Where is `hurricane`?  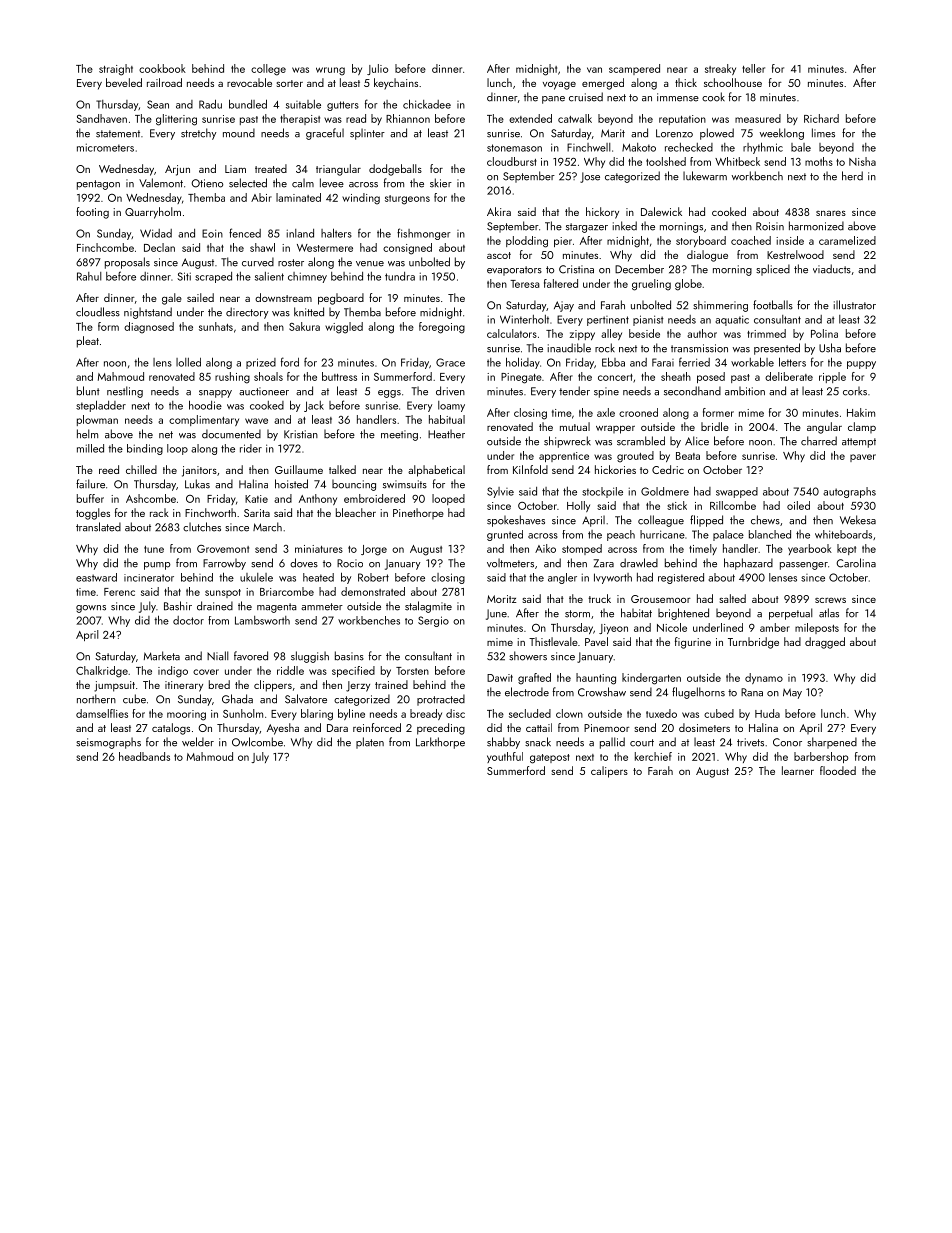
hurricane is located at coordinates (662, 534).
